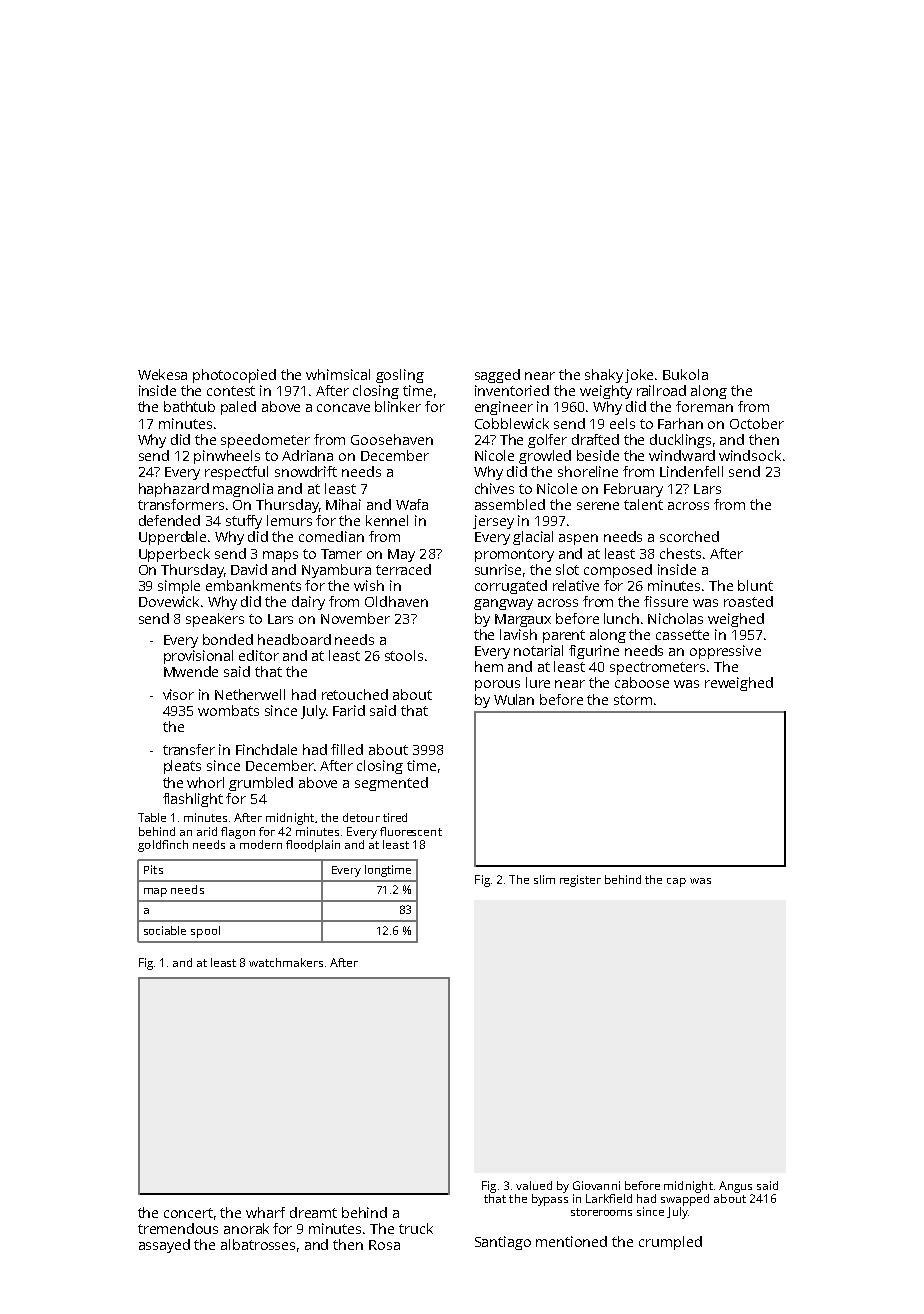 The width and height of the document is (924, 1314). What do you see at coordinates (265, 441) in the document?
I see `speedometer` at bounding box center [265, 441].
